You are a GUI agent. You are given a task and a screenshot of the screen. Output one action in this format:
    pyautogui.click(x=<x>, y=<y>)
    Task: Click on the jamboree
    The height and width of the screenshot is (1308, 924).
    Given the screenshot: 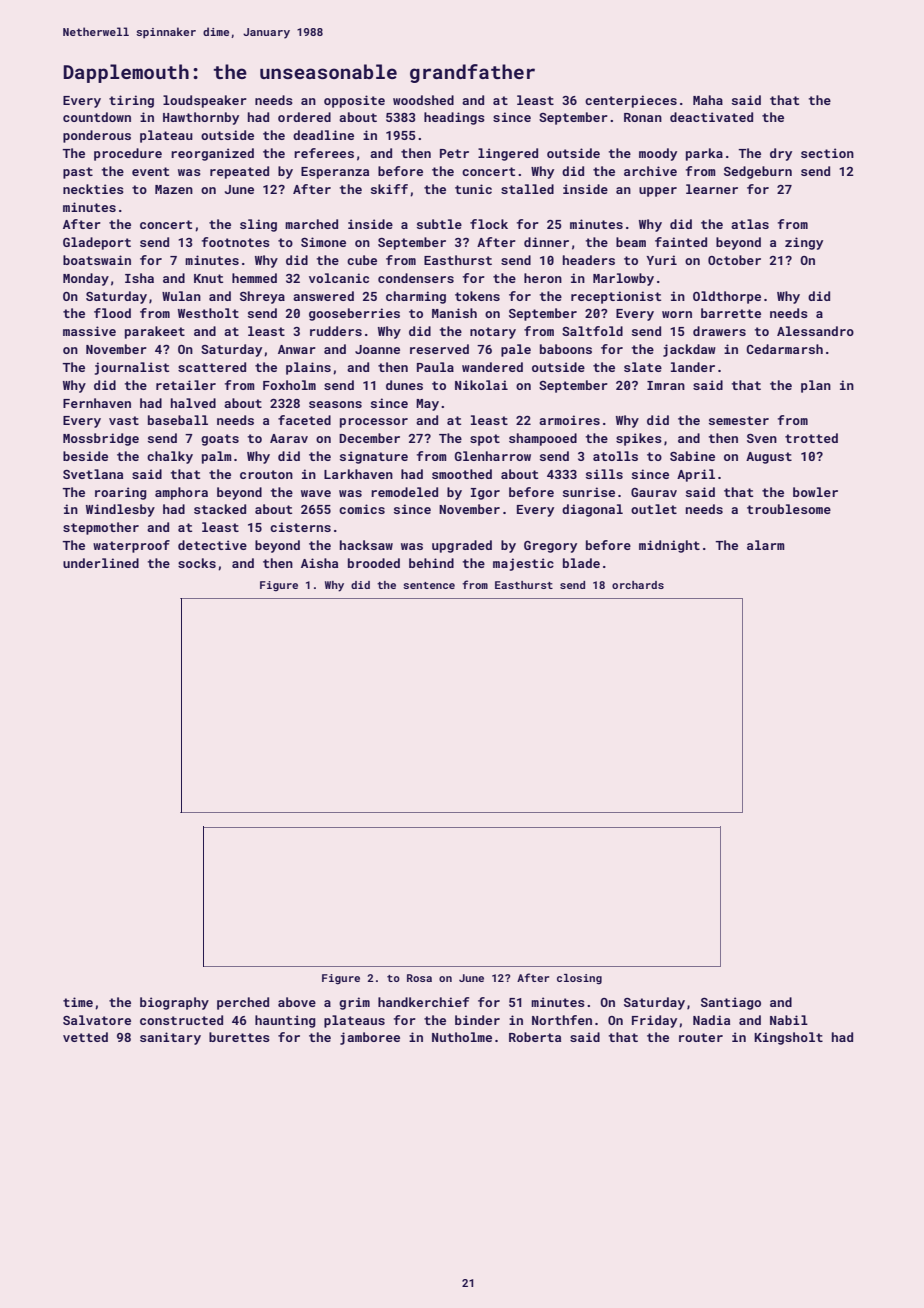 What is the action you would take?
    pyautogui.click(x=370, y=1038)
